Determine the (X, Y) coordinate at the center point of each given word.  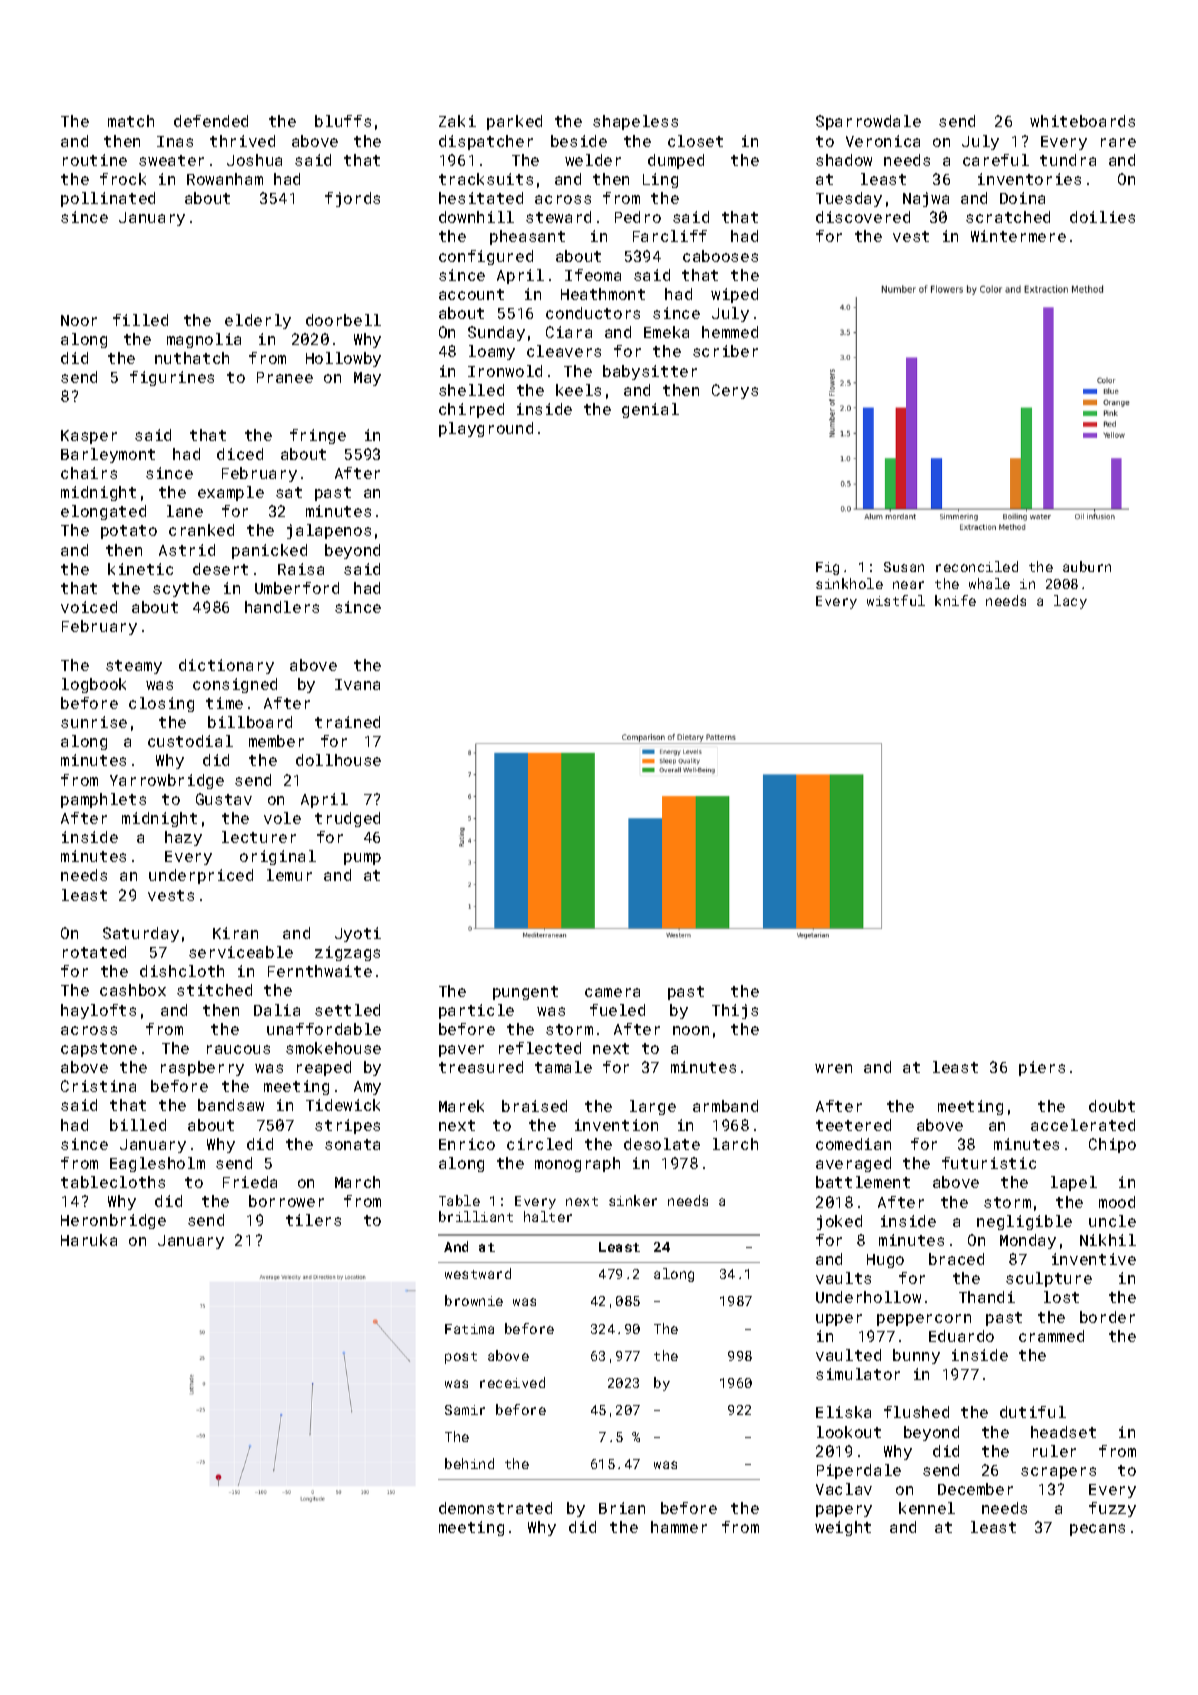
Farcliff (670, 236)
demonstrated (495, 1508)
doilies (1102, 217)
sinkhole (849, 583)
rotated (94, 952)
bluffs (343, 121)
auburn (1087, 566)
